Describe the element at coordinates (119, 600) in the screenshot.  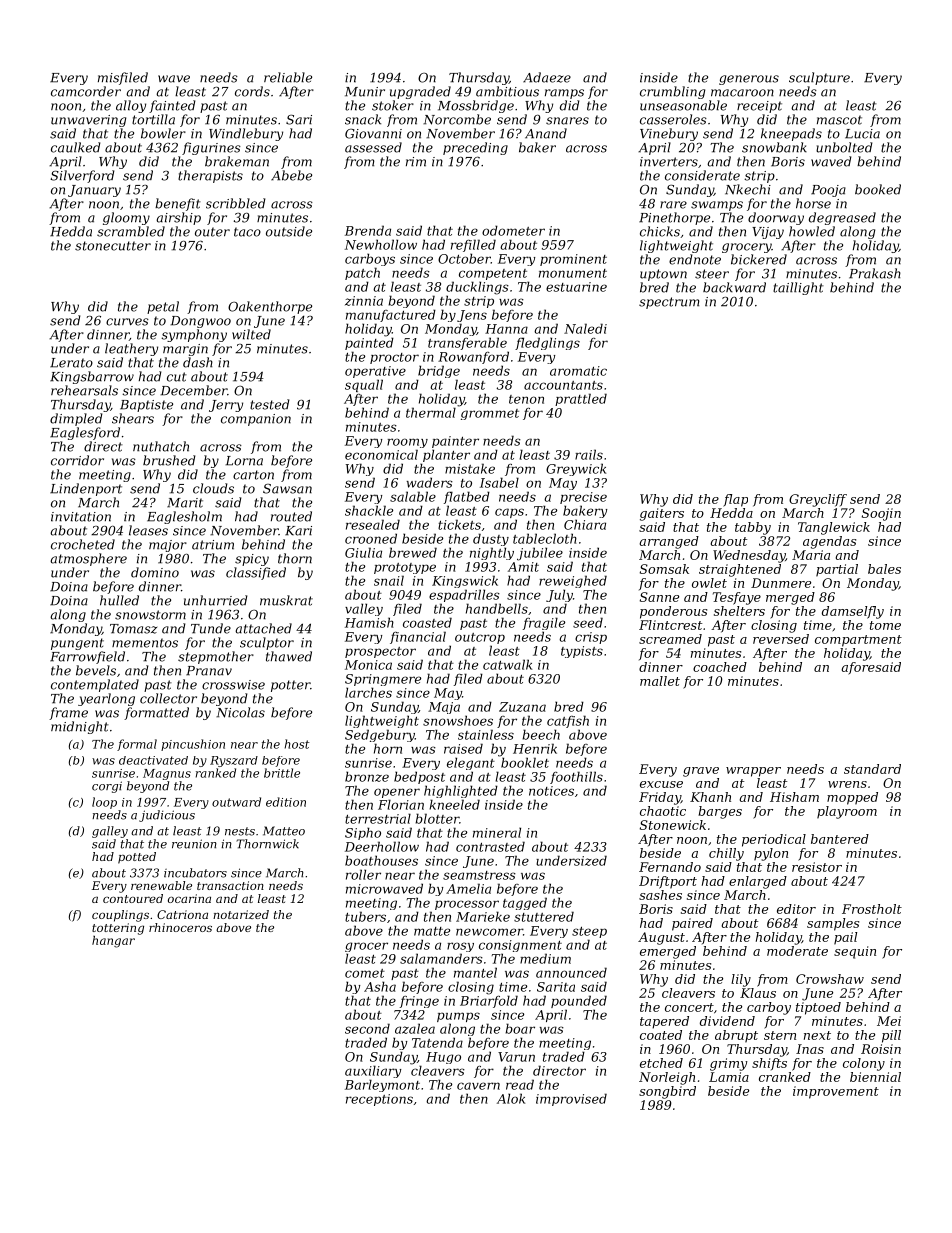
I see `hulled` at that location.
